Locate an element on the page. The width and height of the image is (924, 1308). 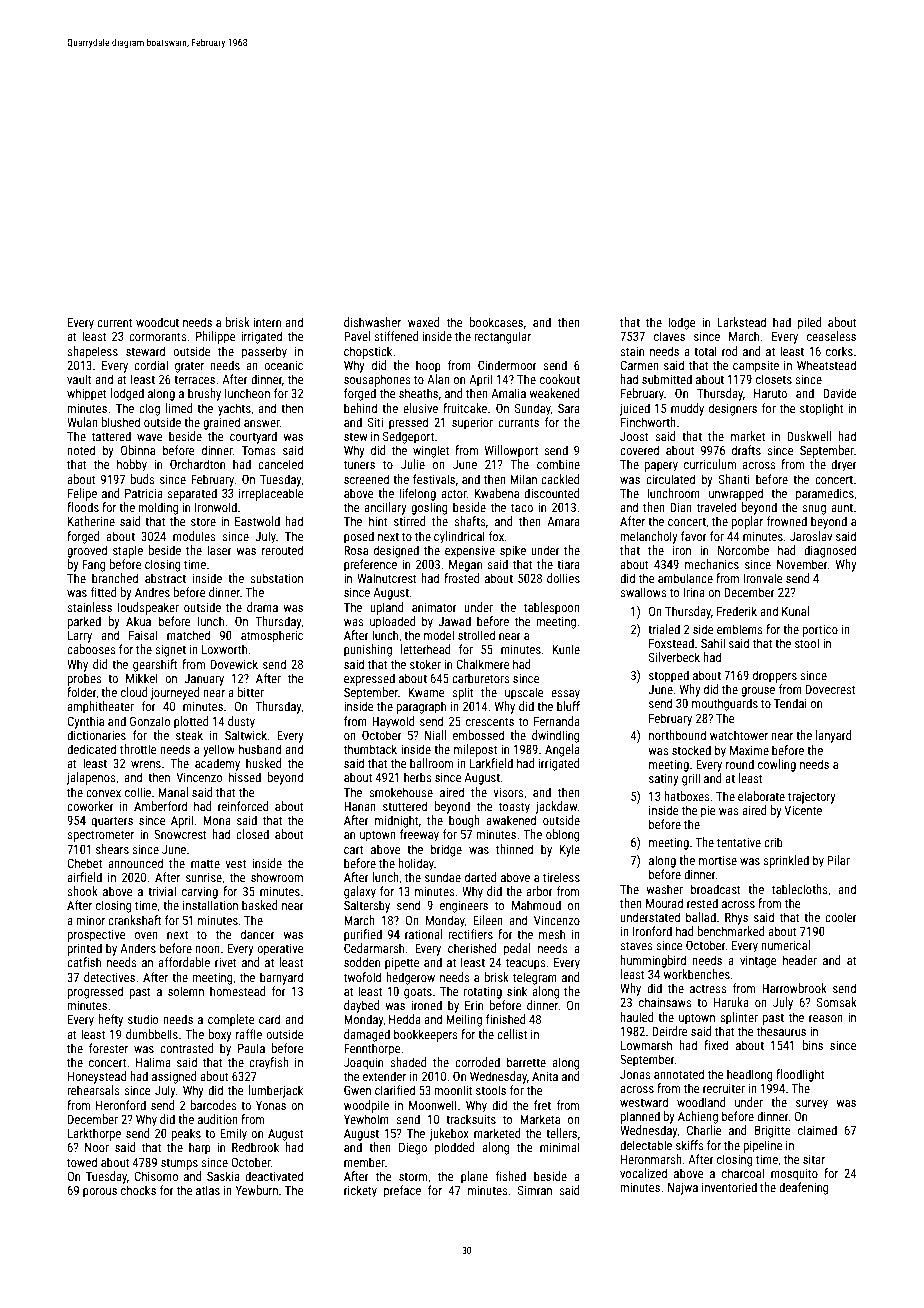
waxed is located at coordinates (424, 322).
